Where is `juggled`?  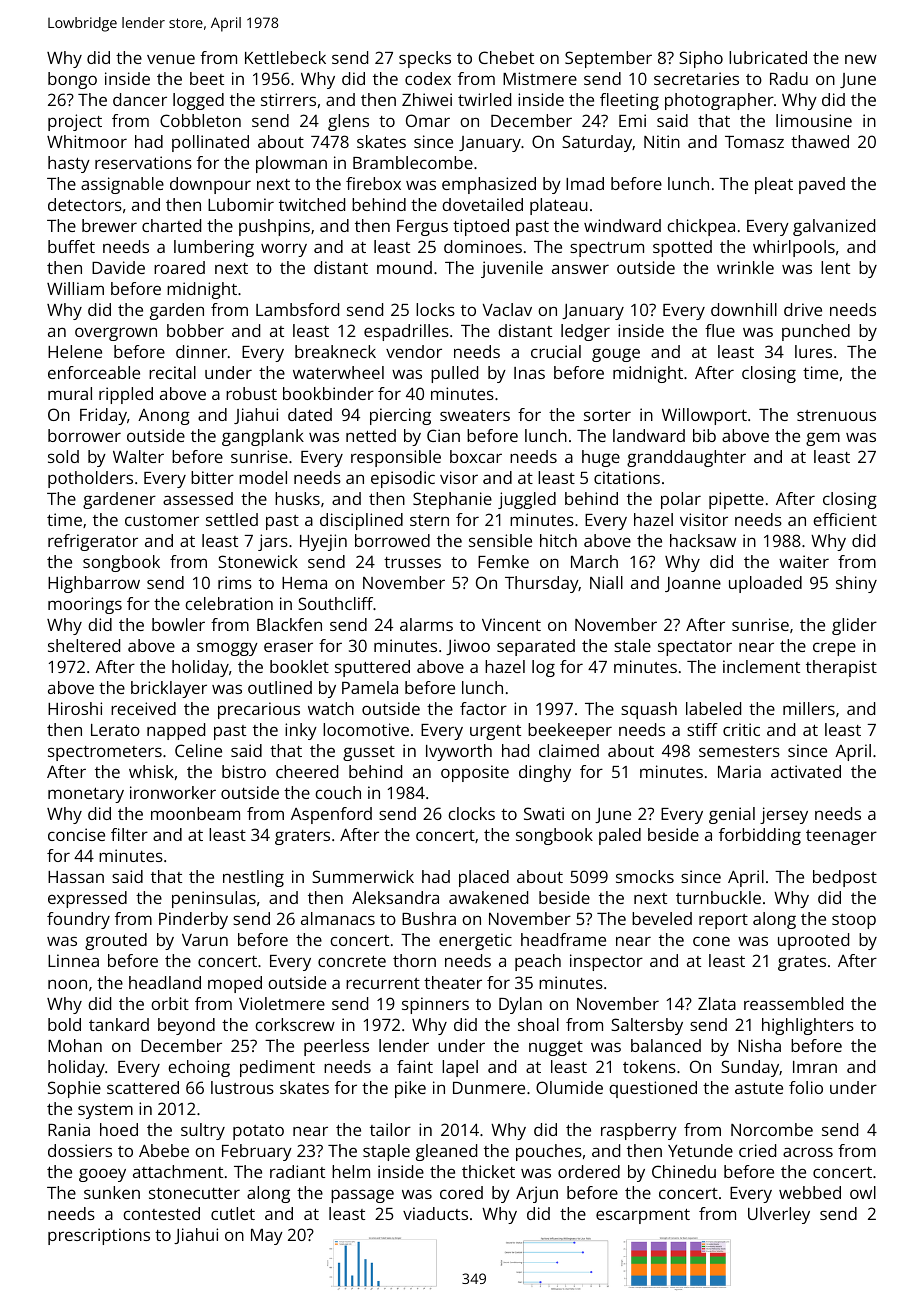 juggled is located at coordinates (527, 500).
